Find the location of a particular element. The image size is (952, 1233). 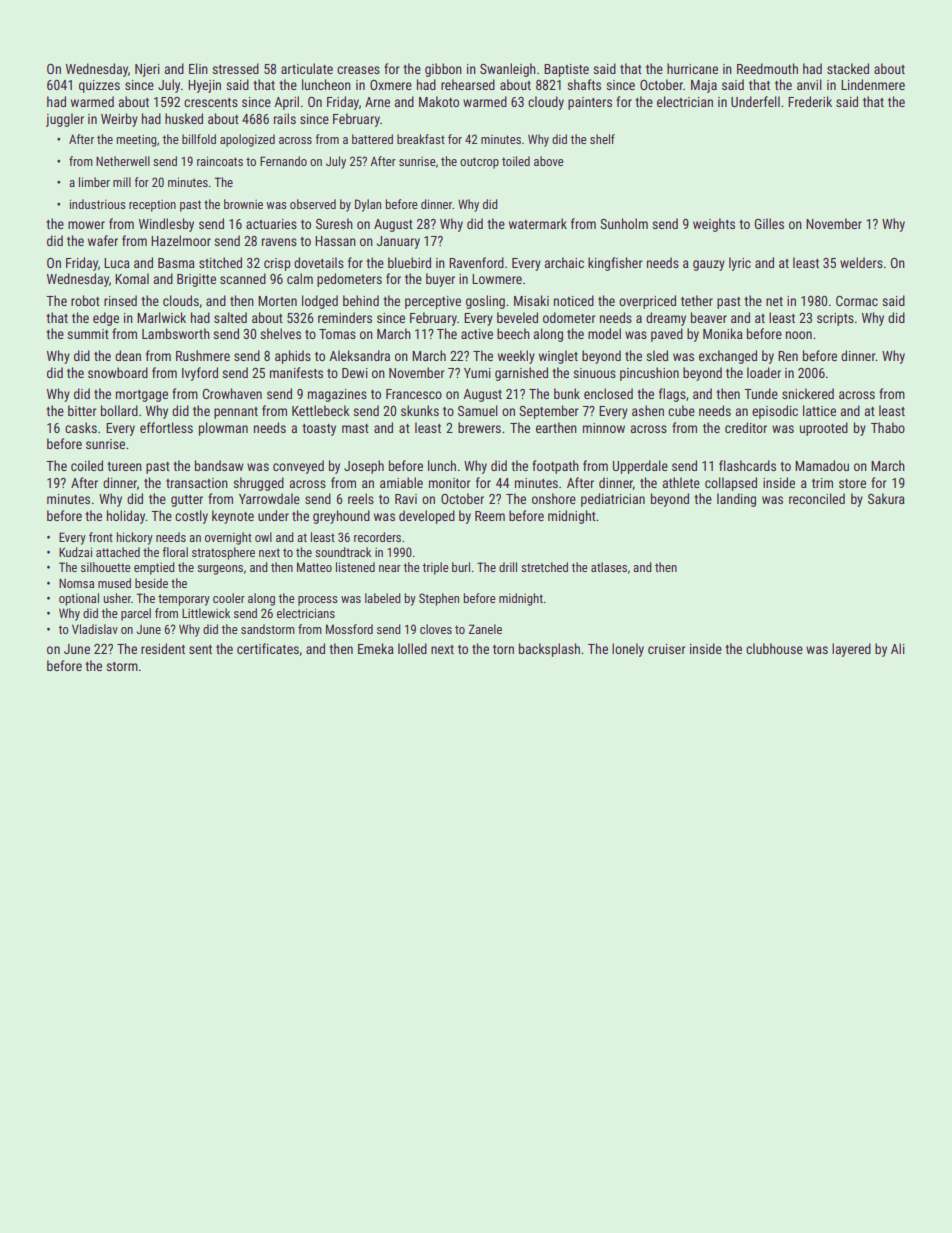

gibbon is located at coordinates (443, 70).
